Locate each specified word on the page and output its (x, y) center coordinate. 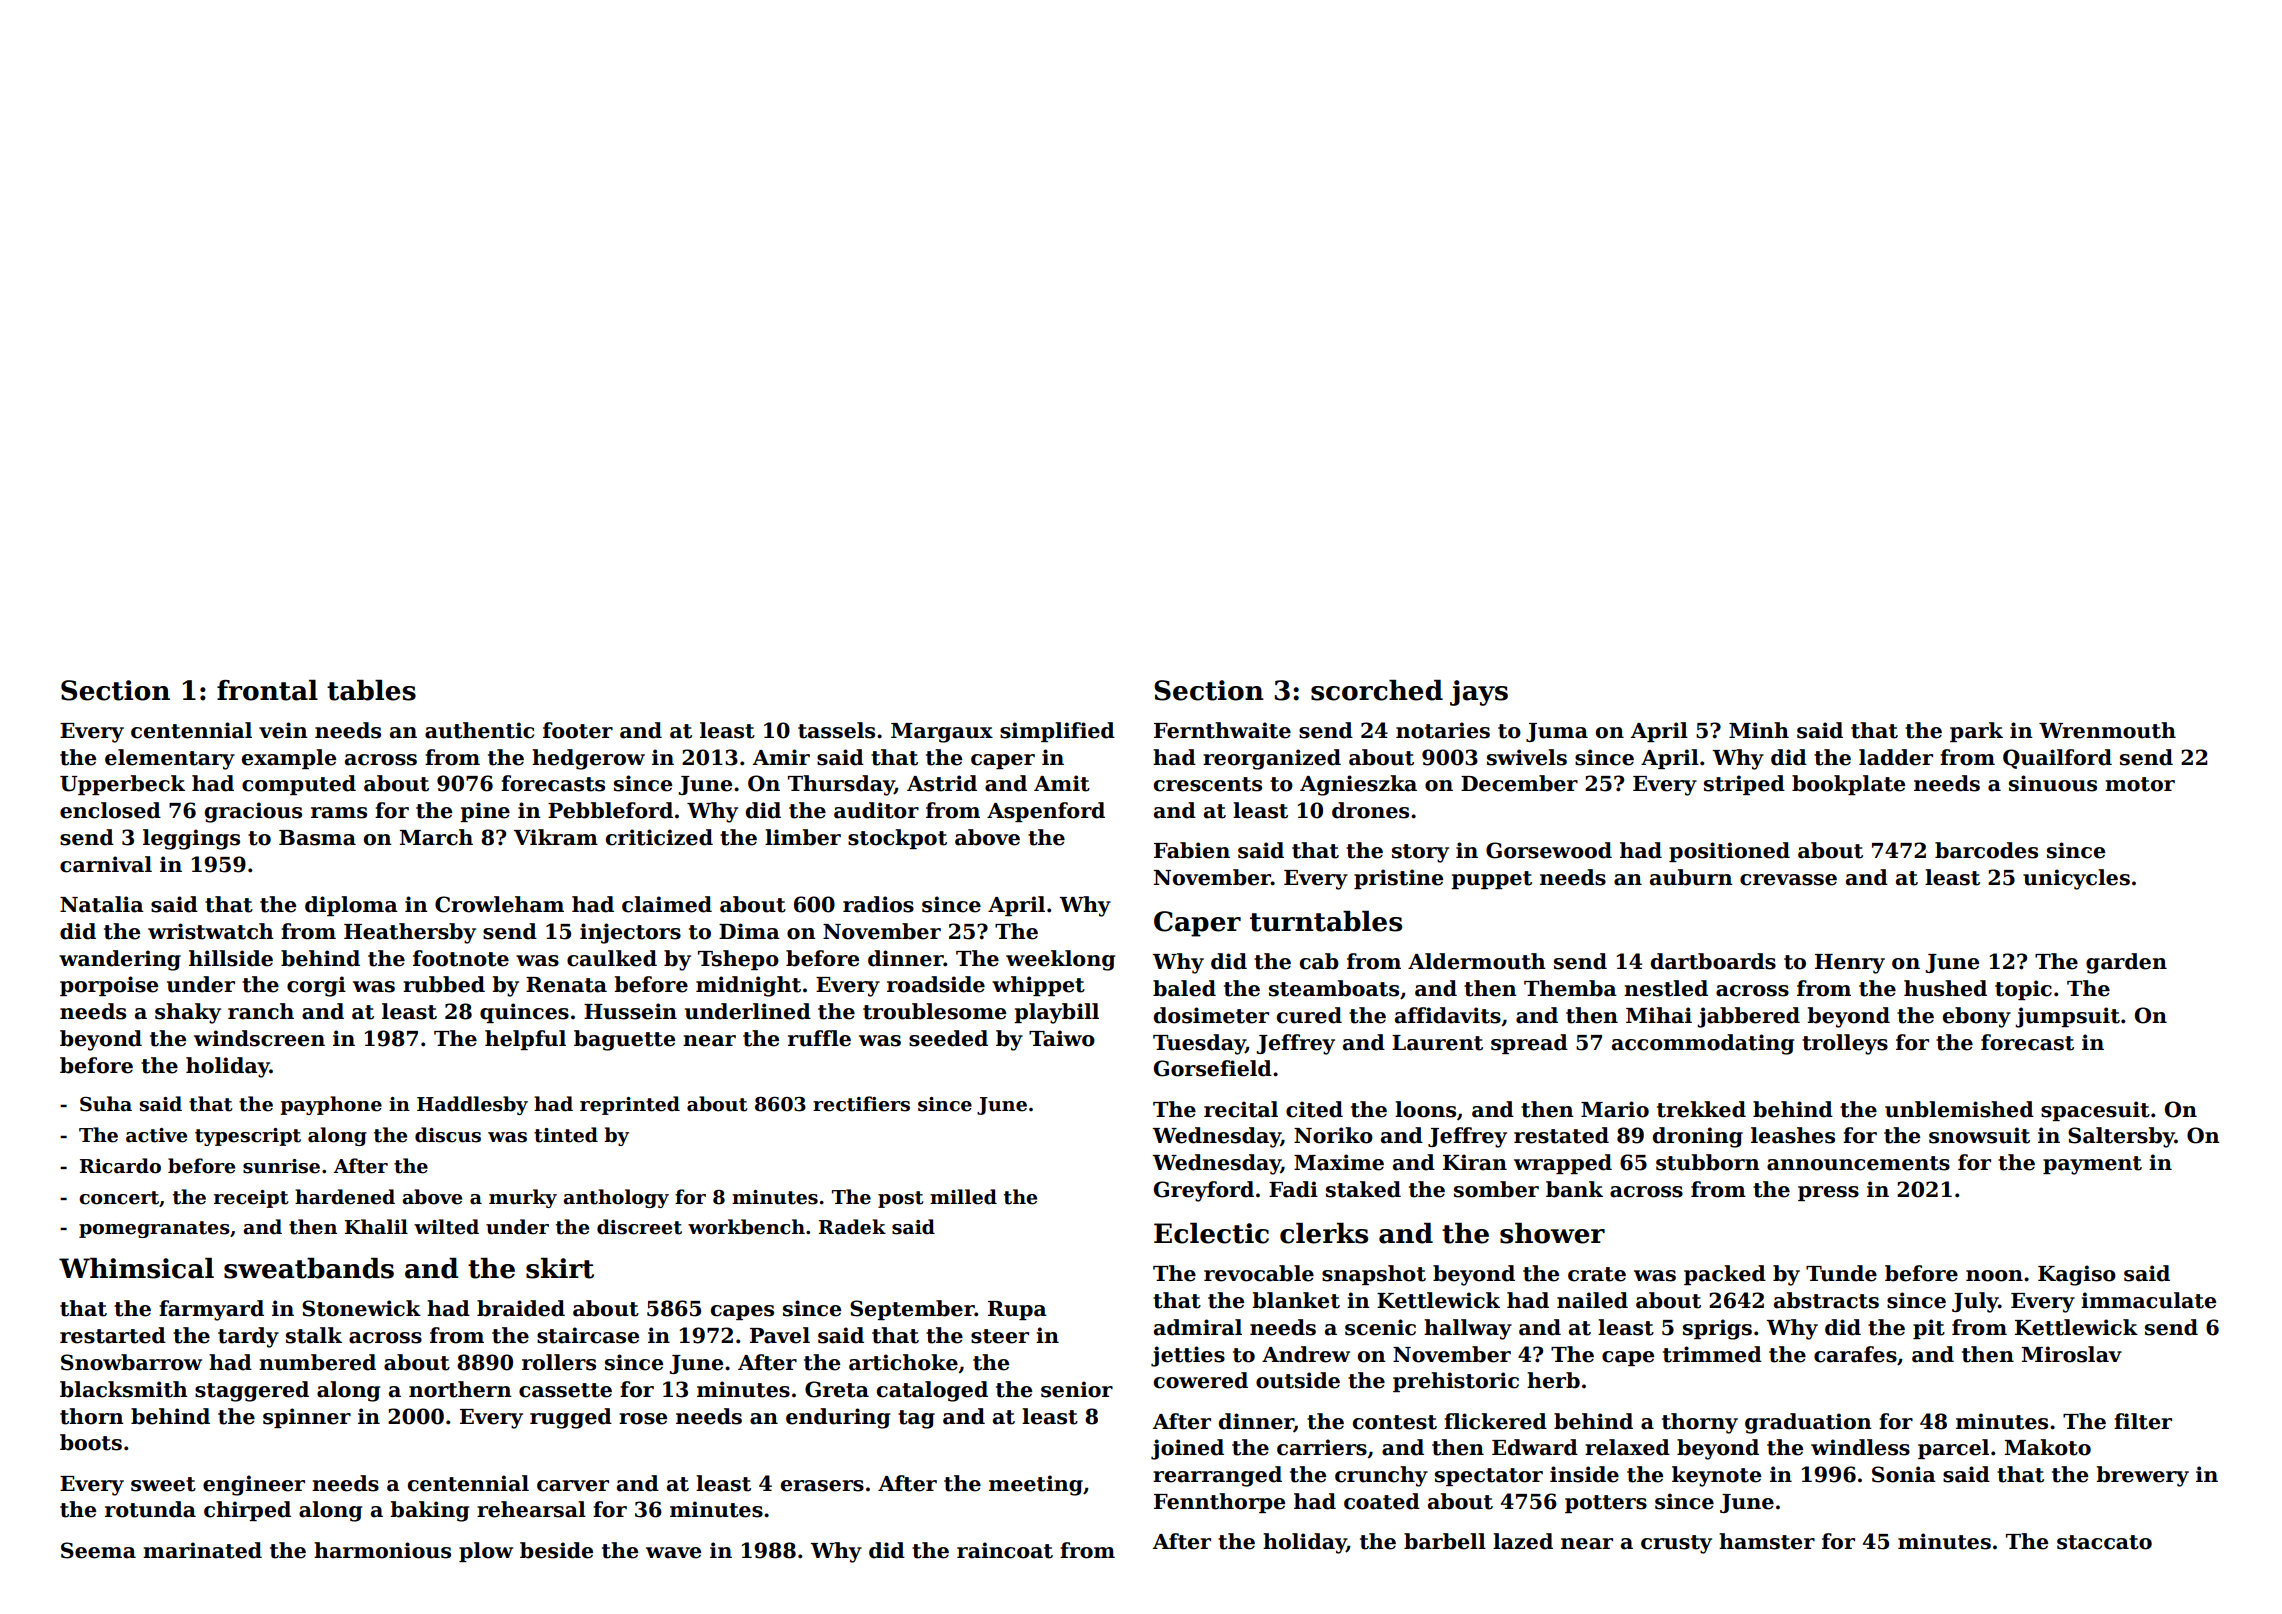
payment (2092, 1165)
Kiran (1475, 1162)
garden (2126, 963)
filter (2143, 1421)
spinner (307, 1418)
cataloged (932, 1391)
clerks (1324, 1233)
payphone (331, 1105)
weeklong (1060, 960)
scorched (1377, 690)
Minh (1759, 730)
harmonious (382, 1550)
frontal (267, 690)
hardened (345, 1197)
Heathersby (410, 933)
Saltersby (2121, 1137)
